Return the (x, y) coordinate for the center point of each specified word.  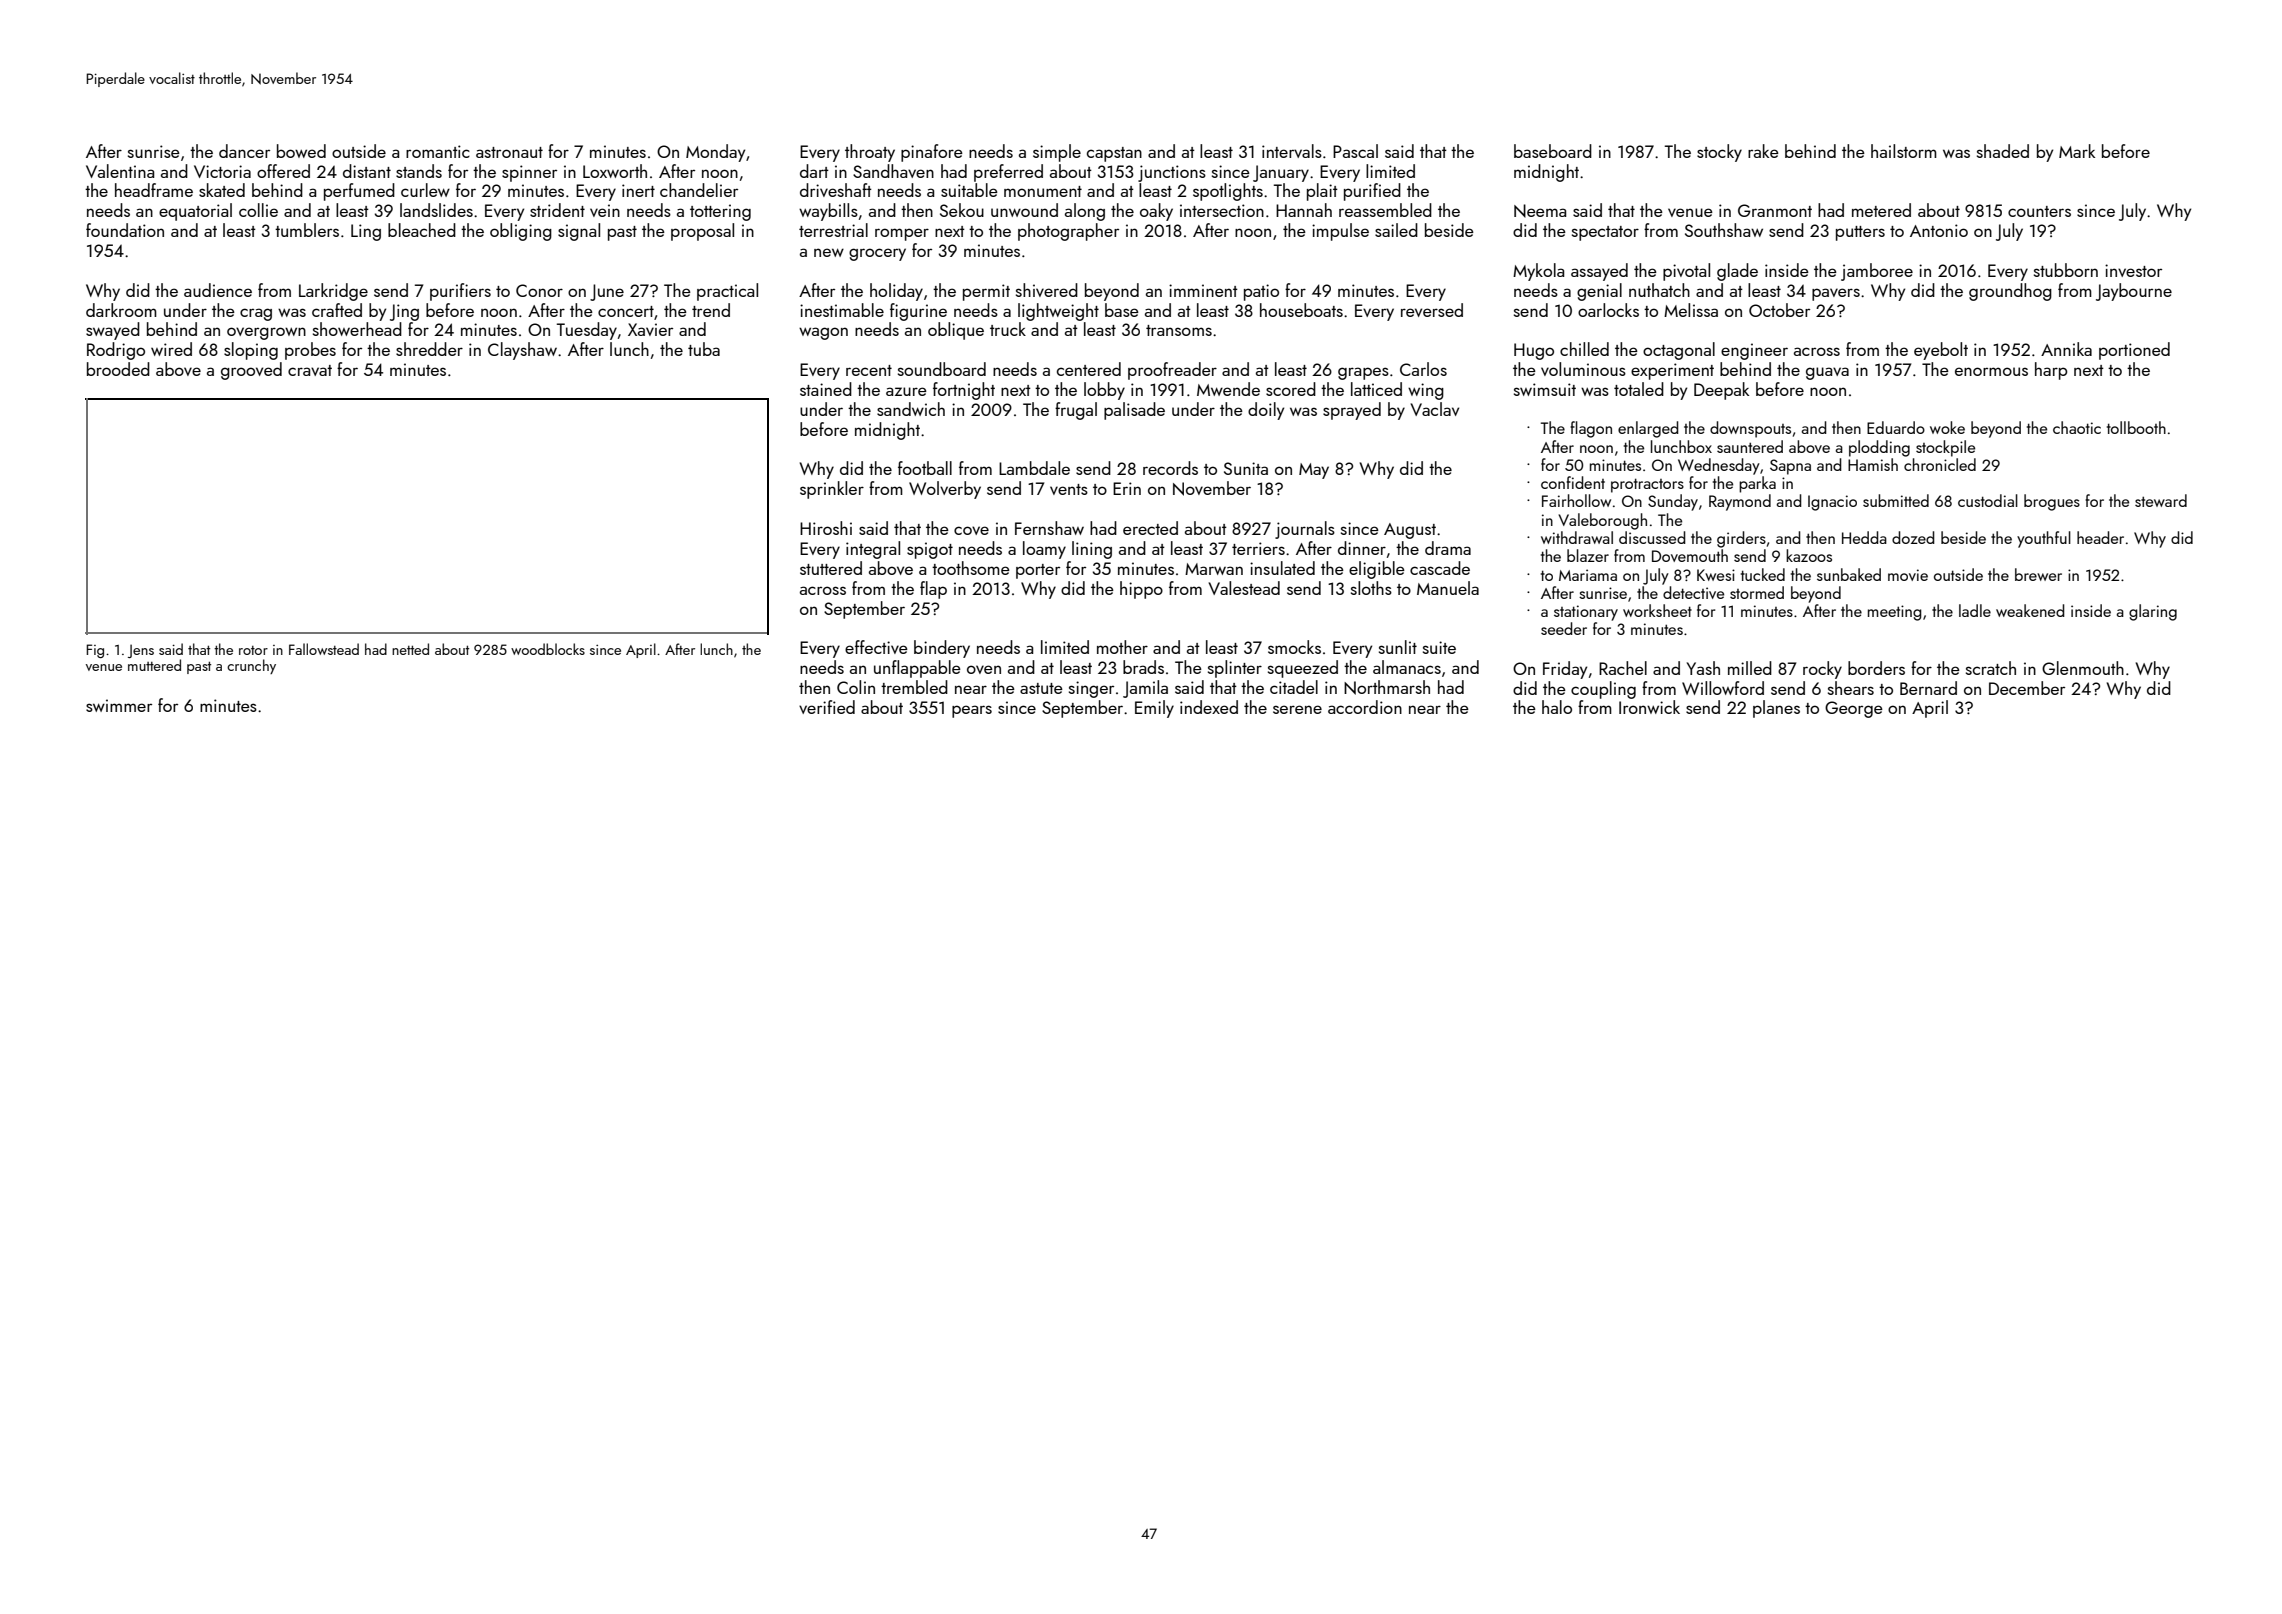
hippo (1141, 590)
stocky (1719, 153)
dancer (244, 151)
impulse (1340, 232)
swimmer (119, 705)
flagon (1591, 429)
